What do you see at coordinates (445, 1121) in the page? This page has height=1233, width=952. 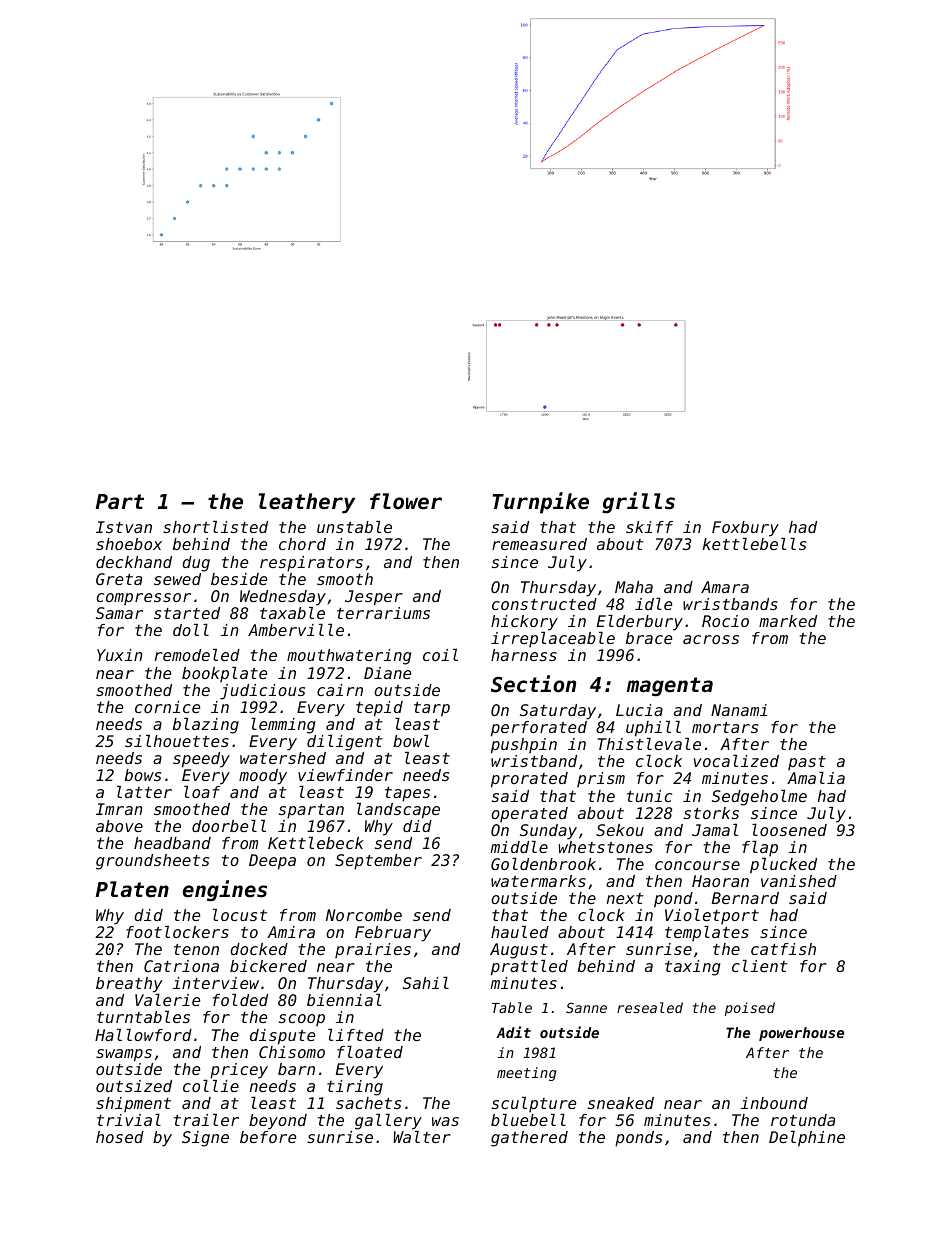 I see `was` at bounding box center [445, 1121].
